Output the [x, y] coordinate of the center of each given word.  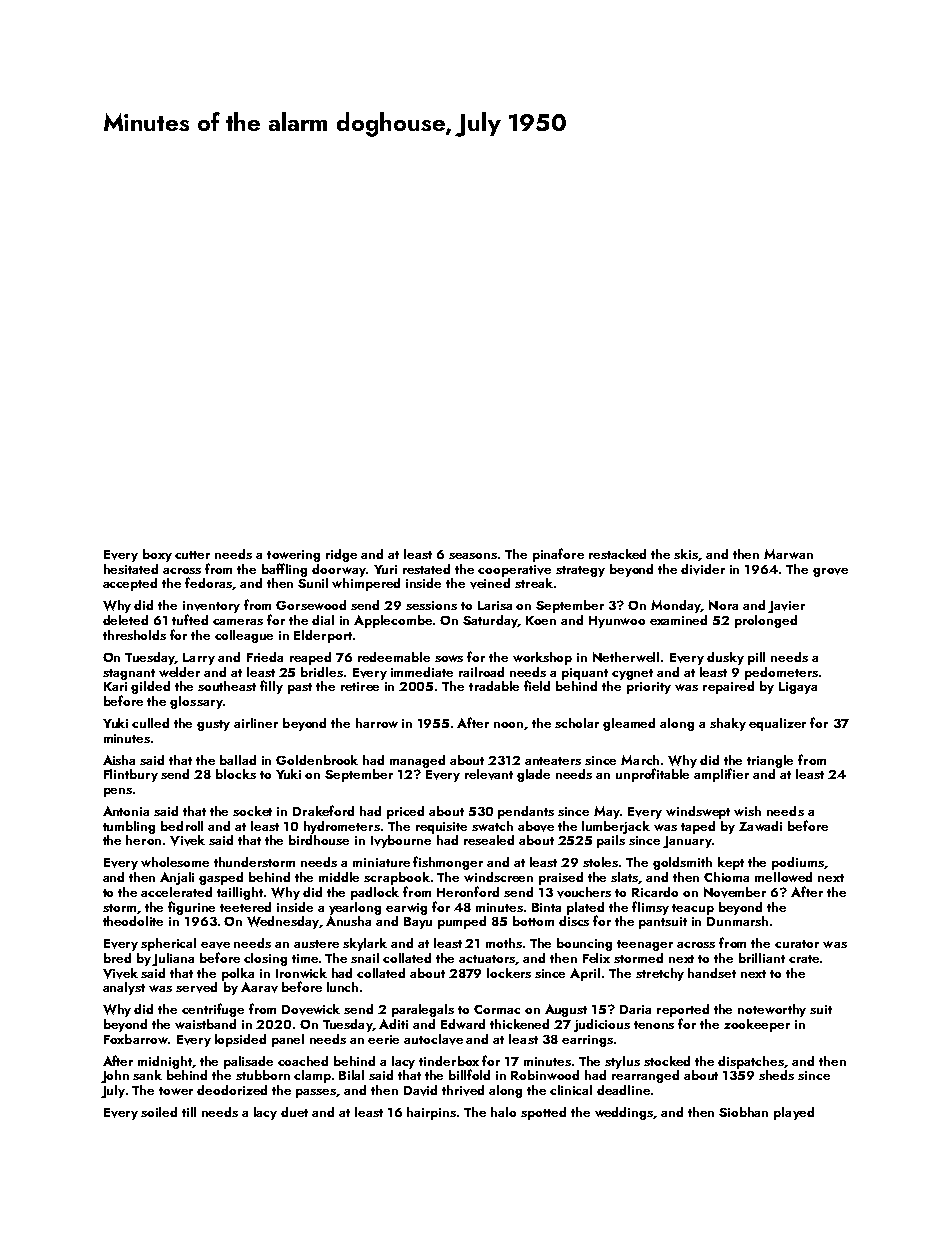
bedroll [182, 826]
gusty [213, 725]
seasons [473, 556]
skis [686, 555]
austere [316, 944]
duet [294, 1112]
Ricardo [655, 892]
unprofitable [652, 775]
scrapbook [397, 878]
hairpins [431, 1113]
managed [417, 761]
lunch [342, 987]
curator [797, 944]
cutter [192, 555]
